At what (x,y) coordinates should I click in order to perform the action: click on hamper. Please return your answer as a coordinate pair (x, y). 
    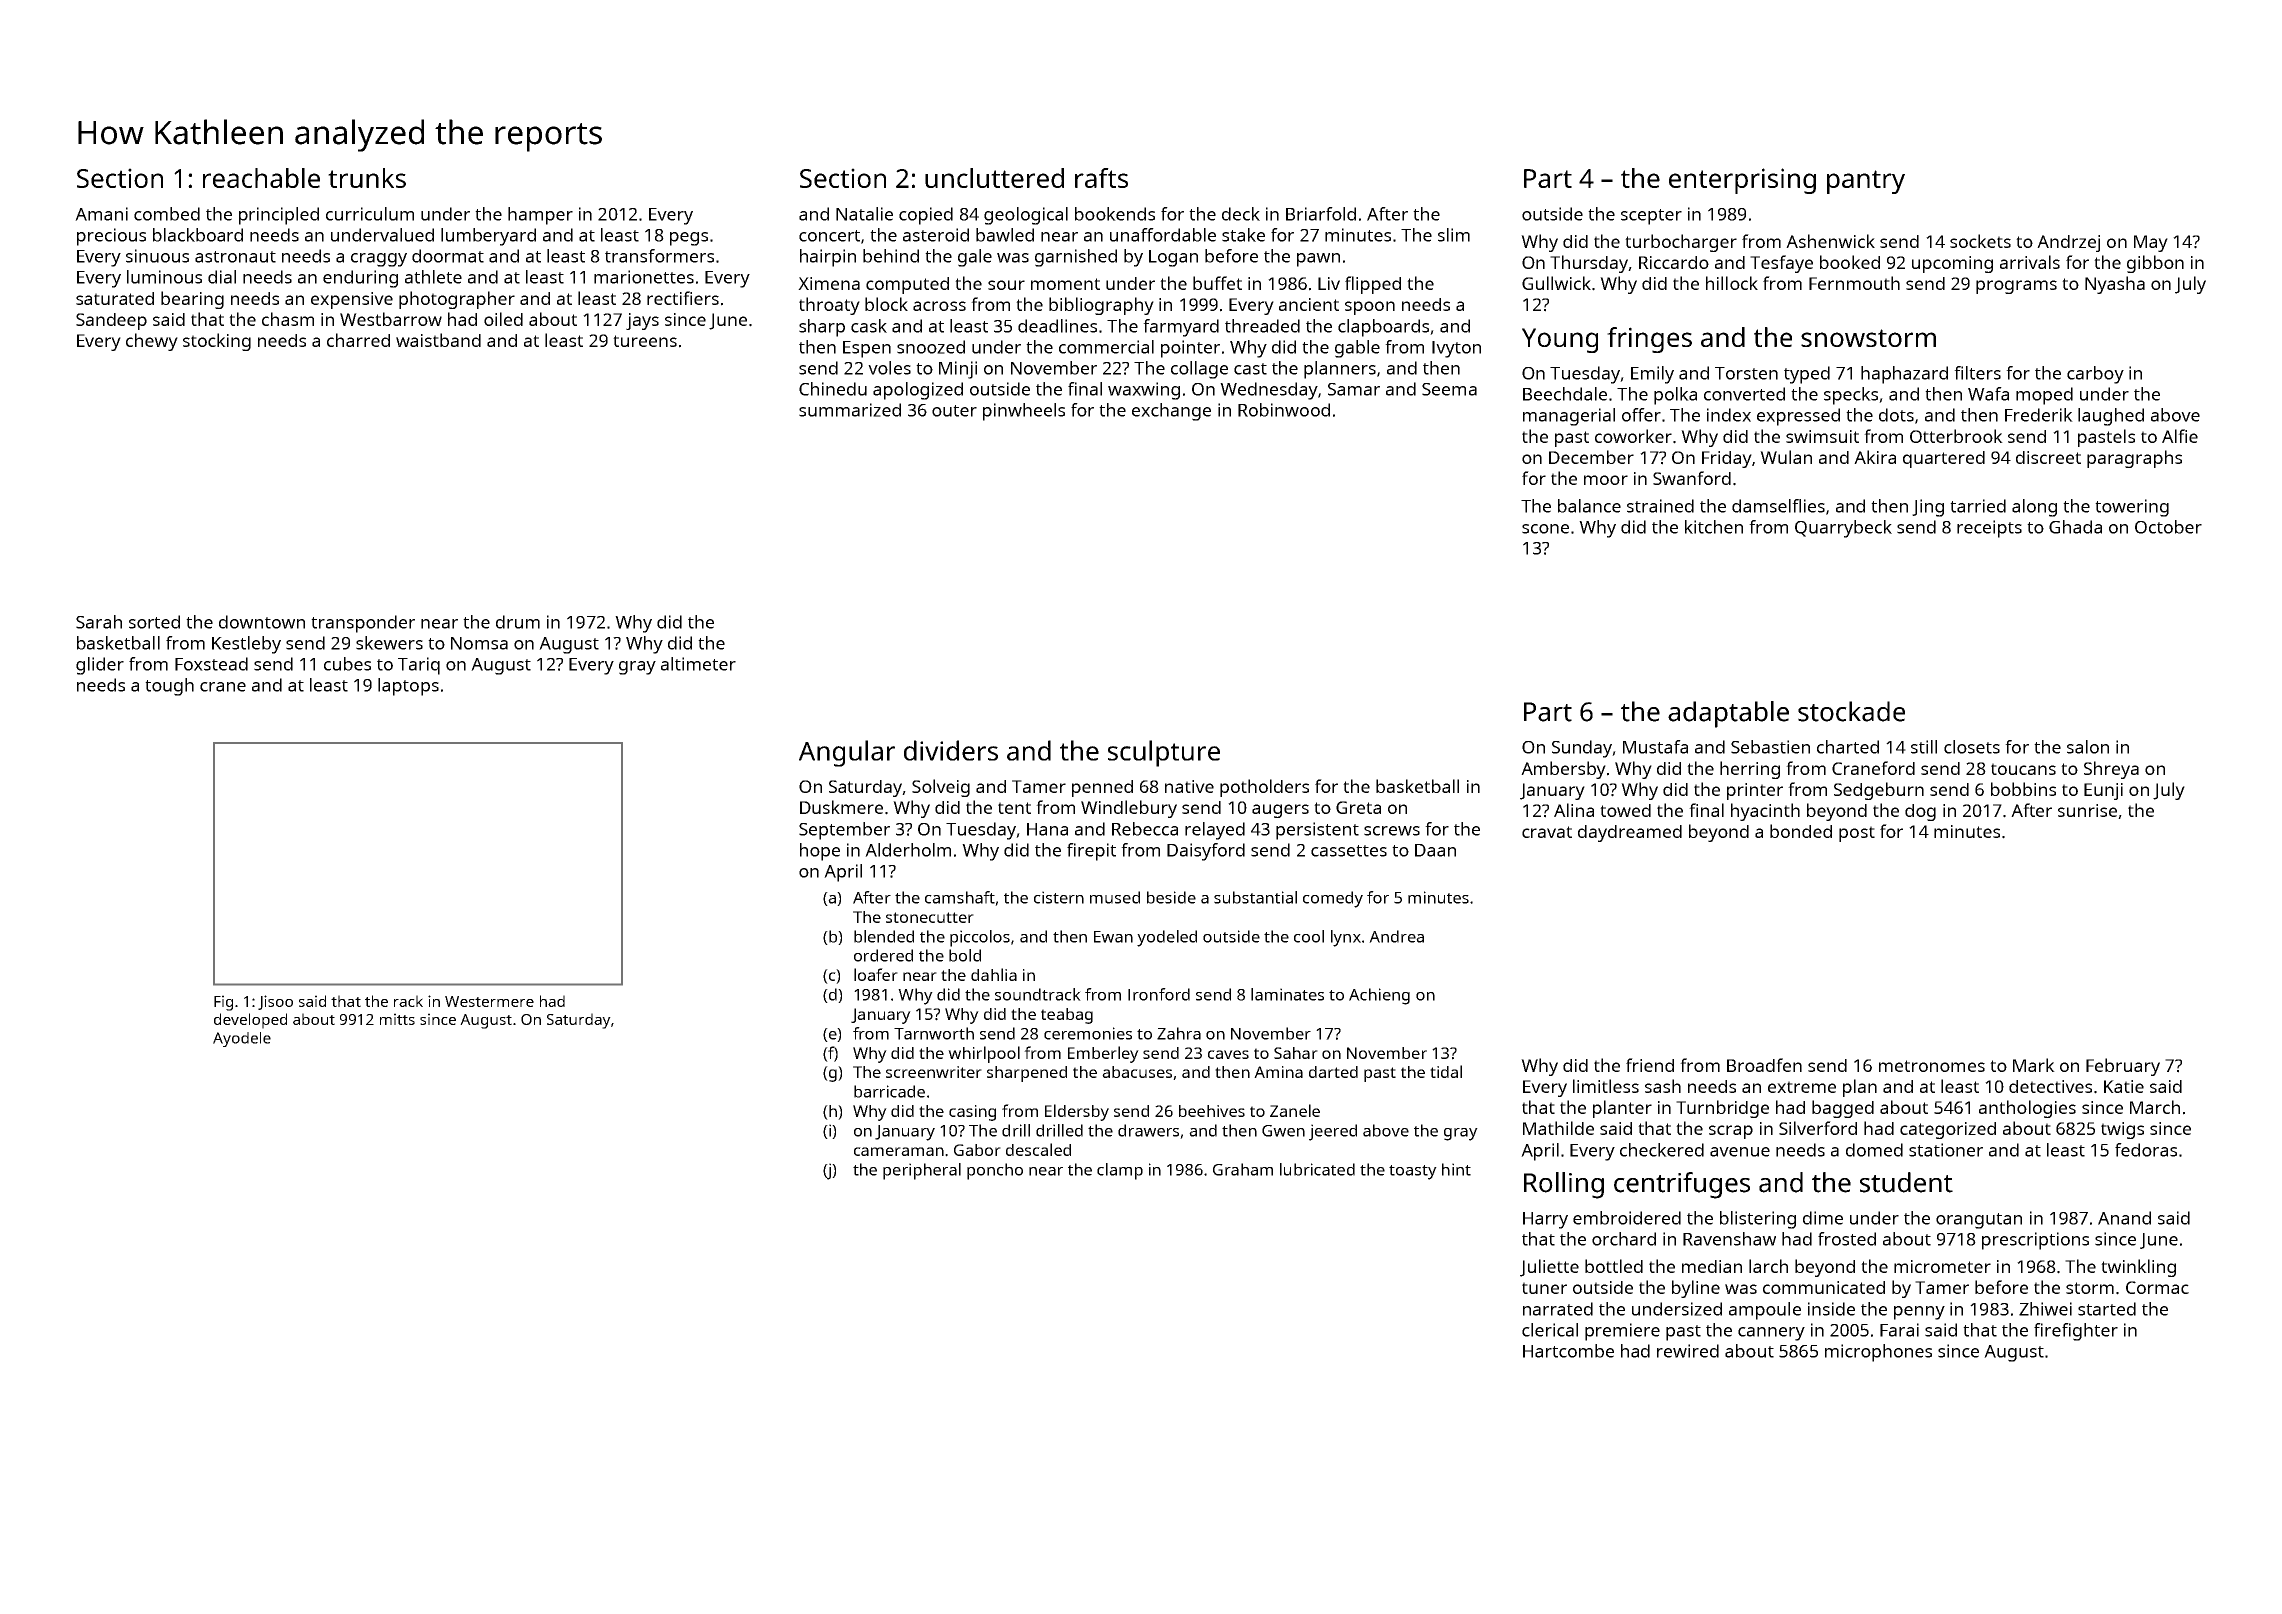
    Looking at the image, I should click on (540, 216).
